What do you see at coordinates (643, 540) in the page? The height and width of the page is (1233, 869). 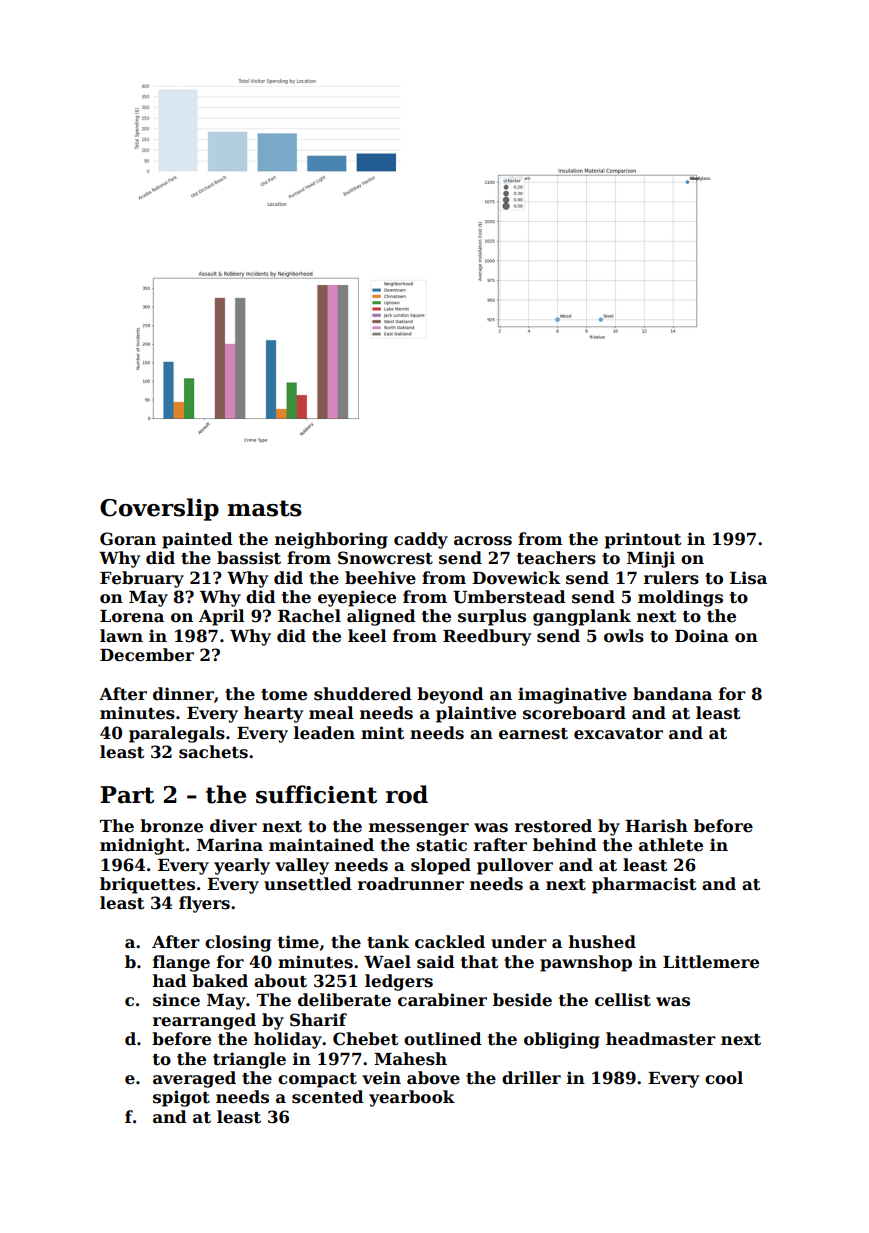 I see `printout` at bounding box center [643, 540].
